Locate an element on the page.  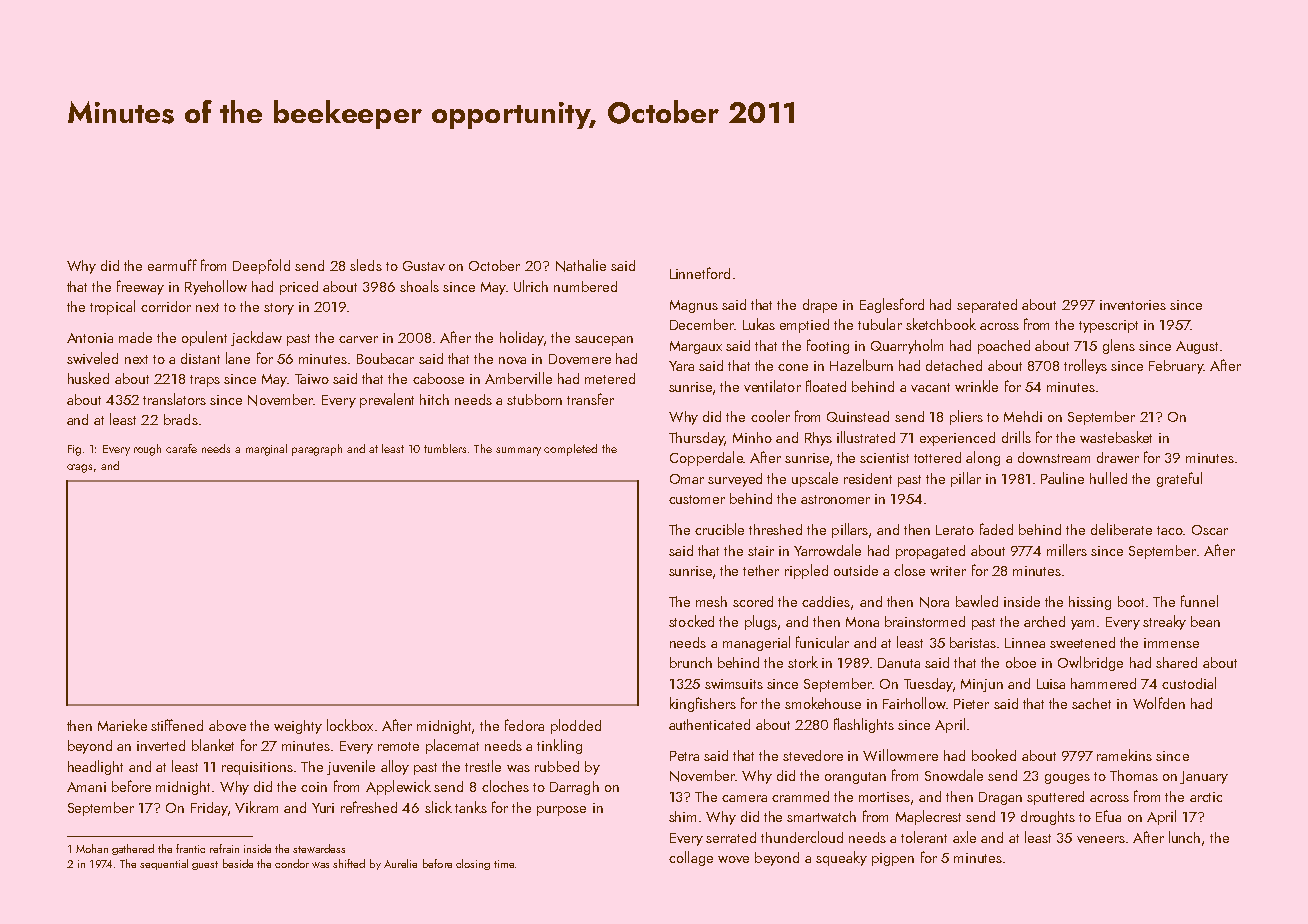
drape is located at coordinates (820, 306).
